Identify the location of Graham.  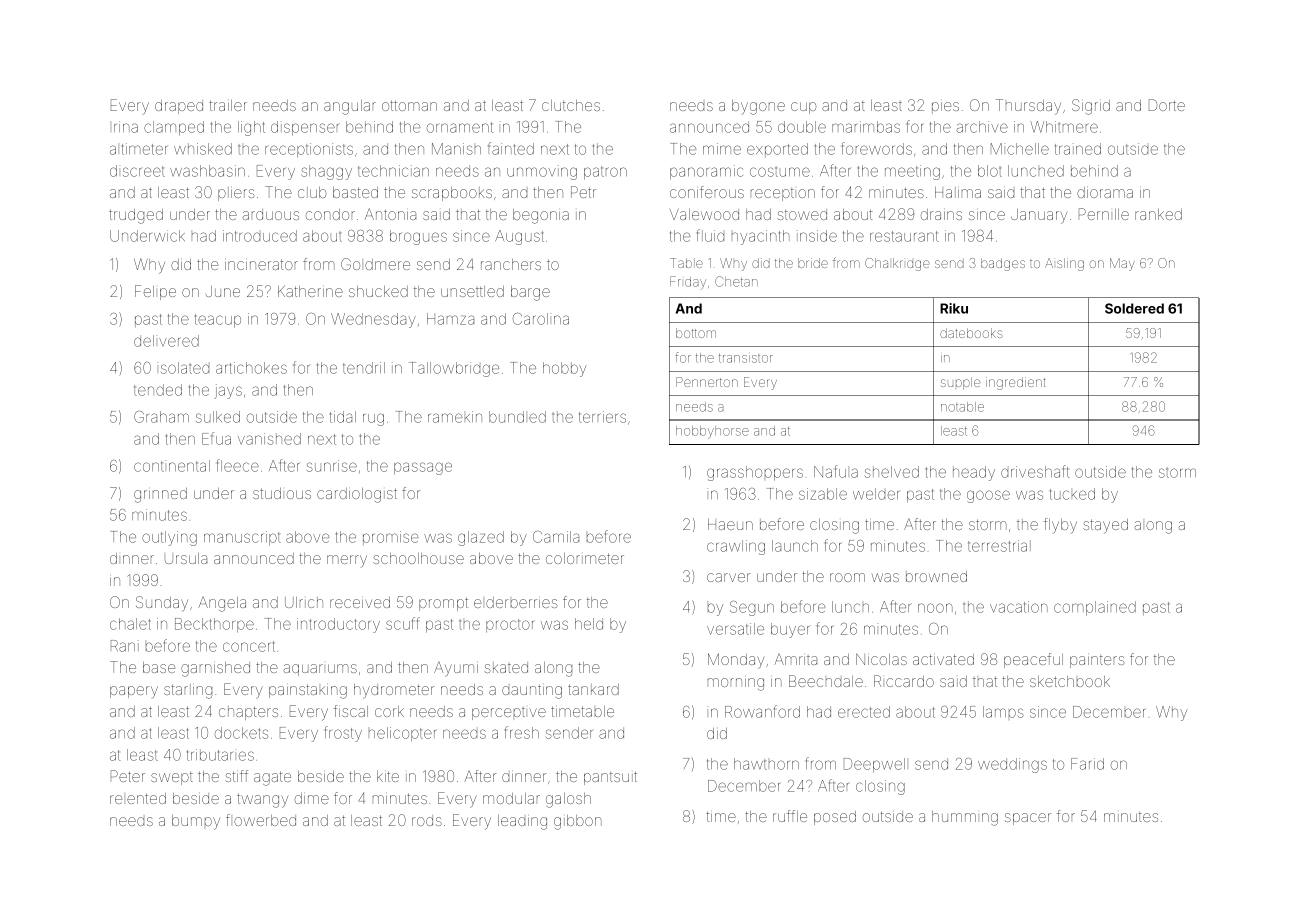
(161, 417).
